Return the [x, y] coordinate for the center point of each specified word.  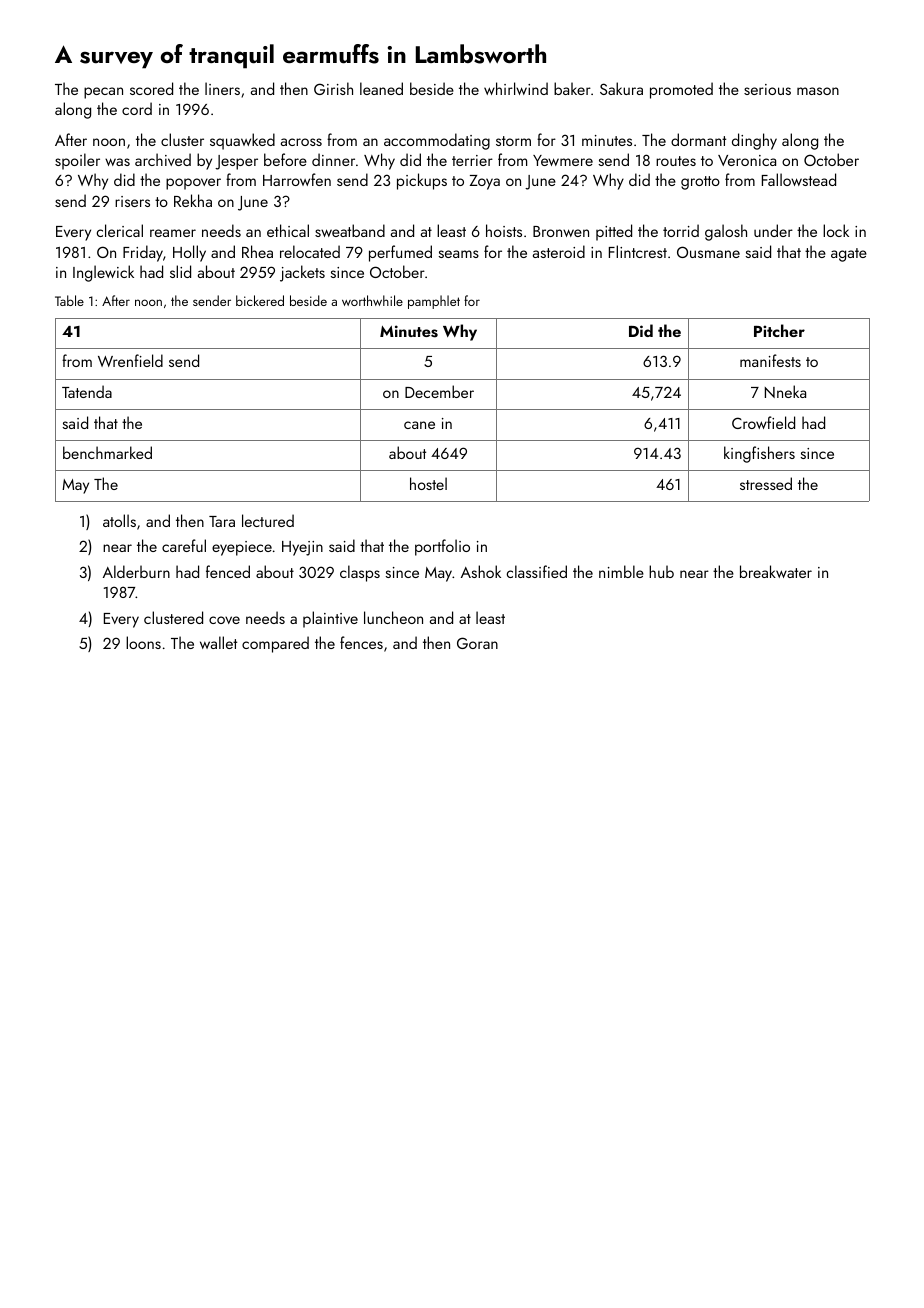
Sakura [621, 88]
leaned [381, 88]
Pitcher [779, 330]
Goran [477, 643]
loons [143, 642]
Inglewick [103, 273]
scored [151, 88]
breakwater [776, 571]
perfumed [400, 253]
